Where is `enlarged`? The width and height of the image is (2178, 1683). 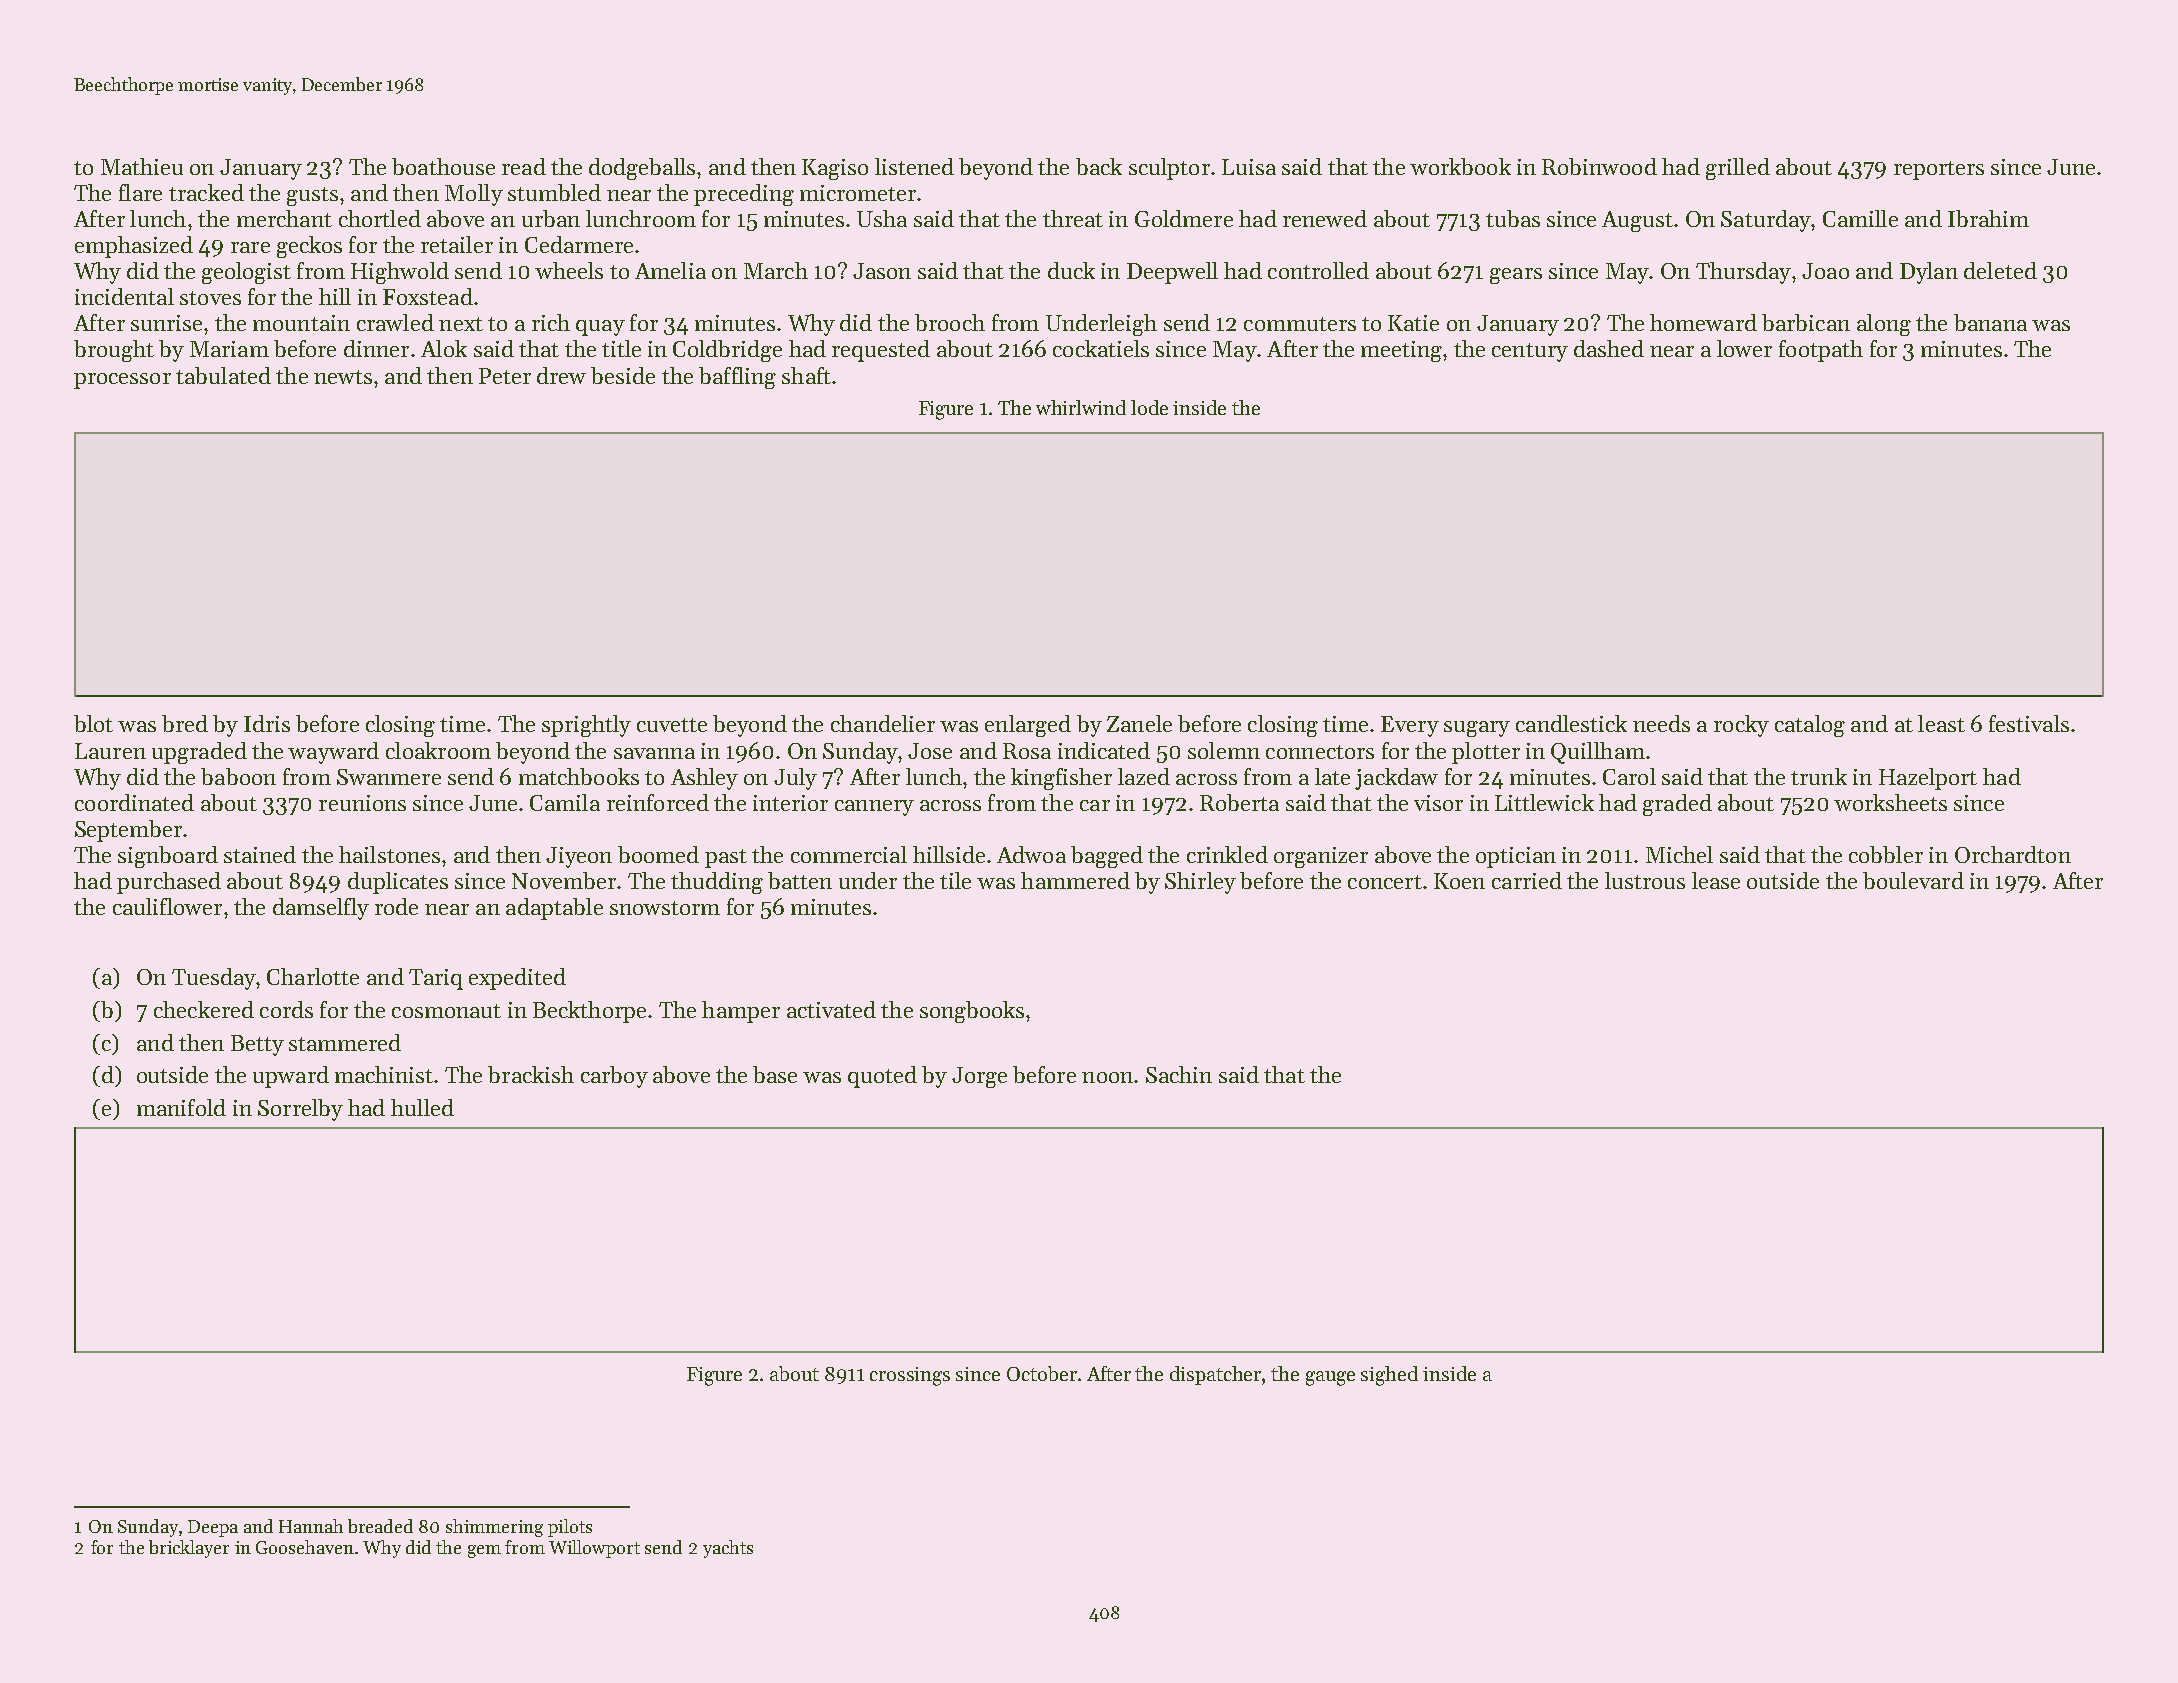 enlarged is located at coordinates (1028, 726).
